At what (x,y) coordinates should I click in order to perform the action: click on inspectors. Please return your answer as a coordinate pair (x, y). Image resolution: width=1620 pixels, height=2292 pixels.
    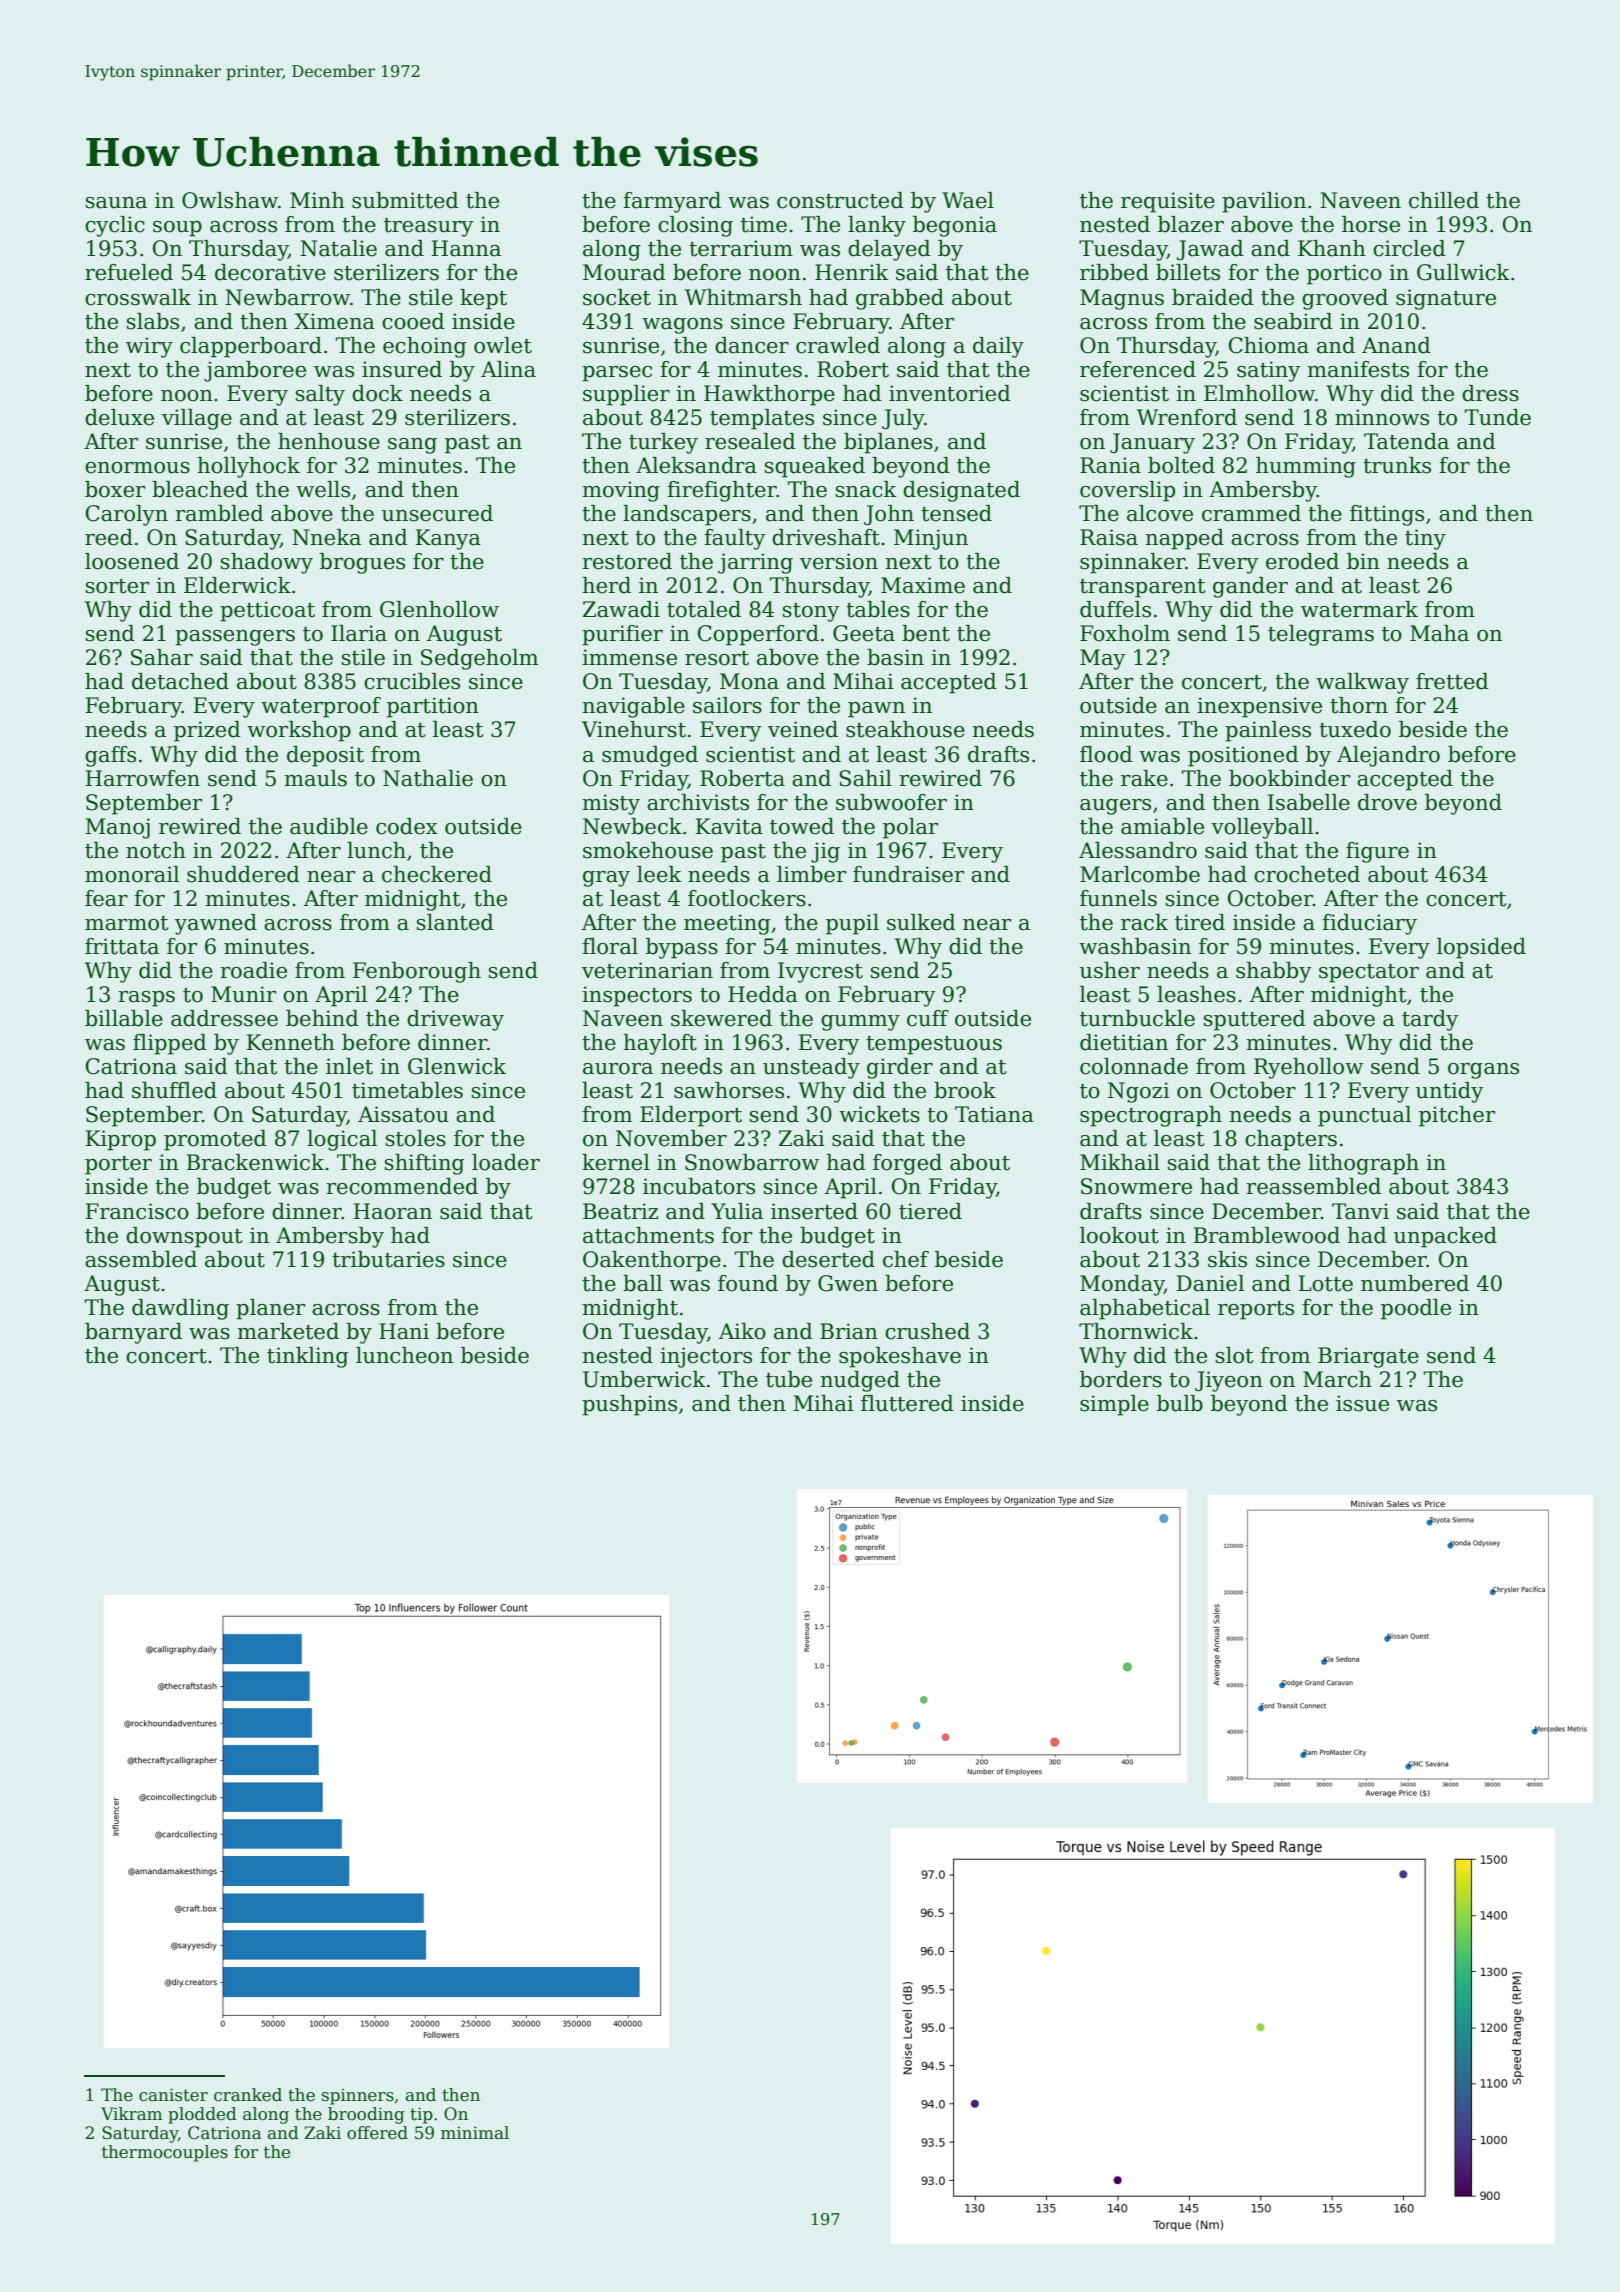
    Looking at the image, I should click on (637, 996).
